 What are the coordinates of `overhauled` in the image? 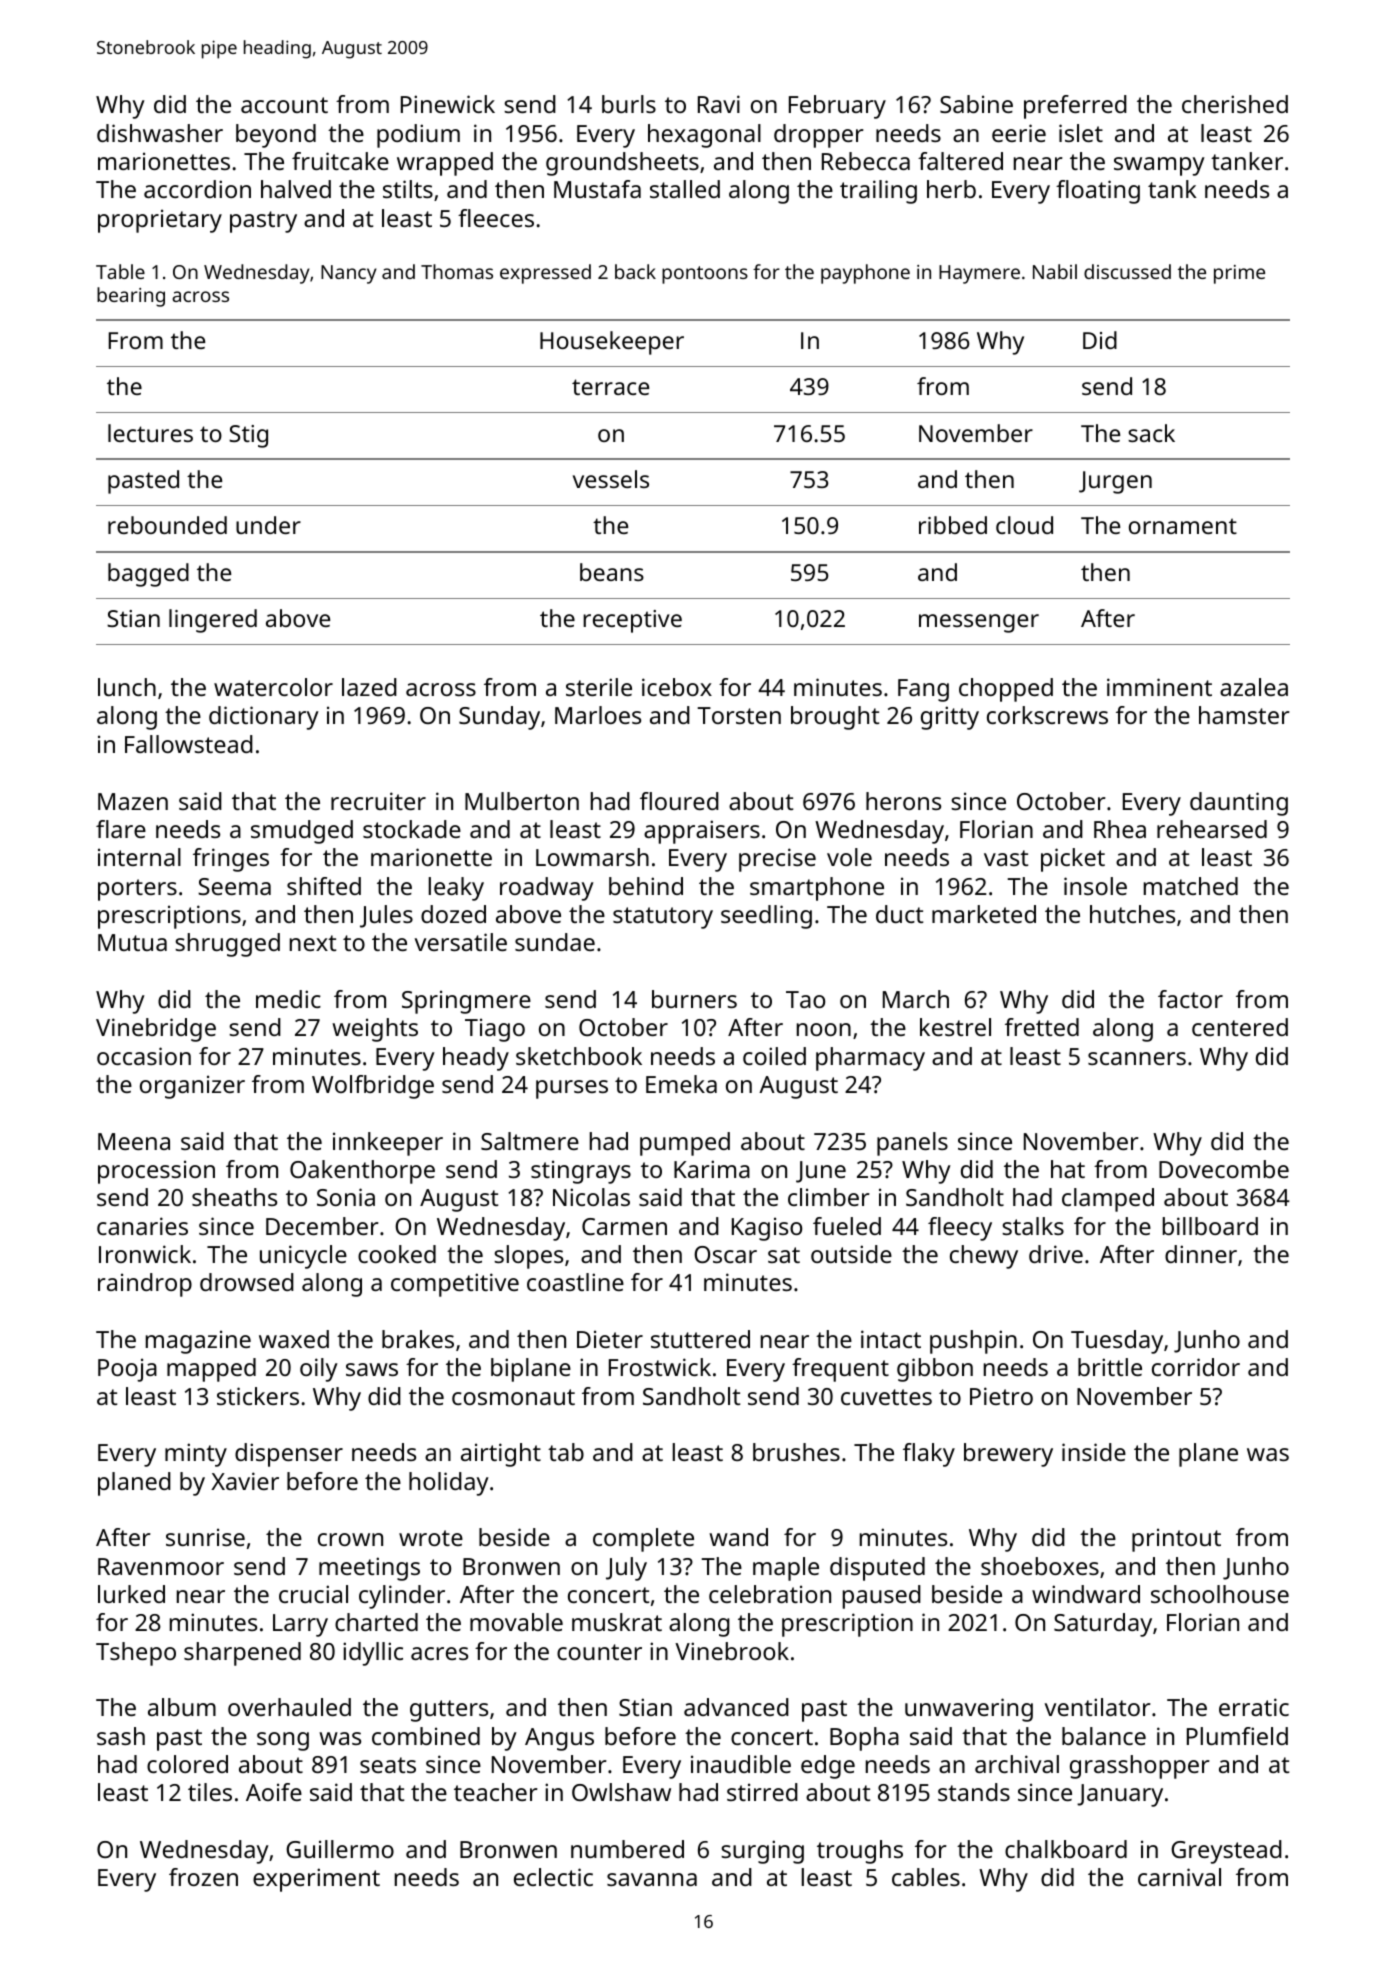 It's located at (289, 1707).
